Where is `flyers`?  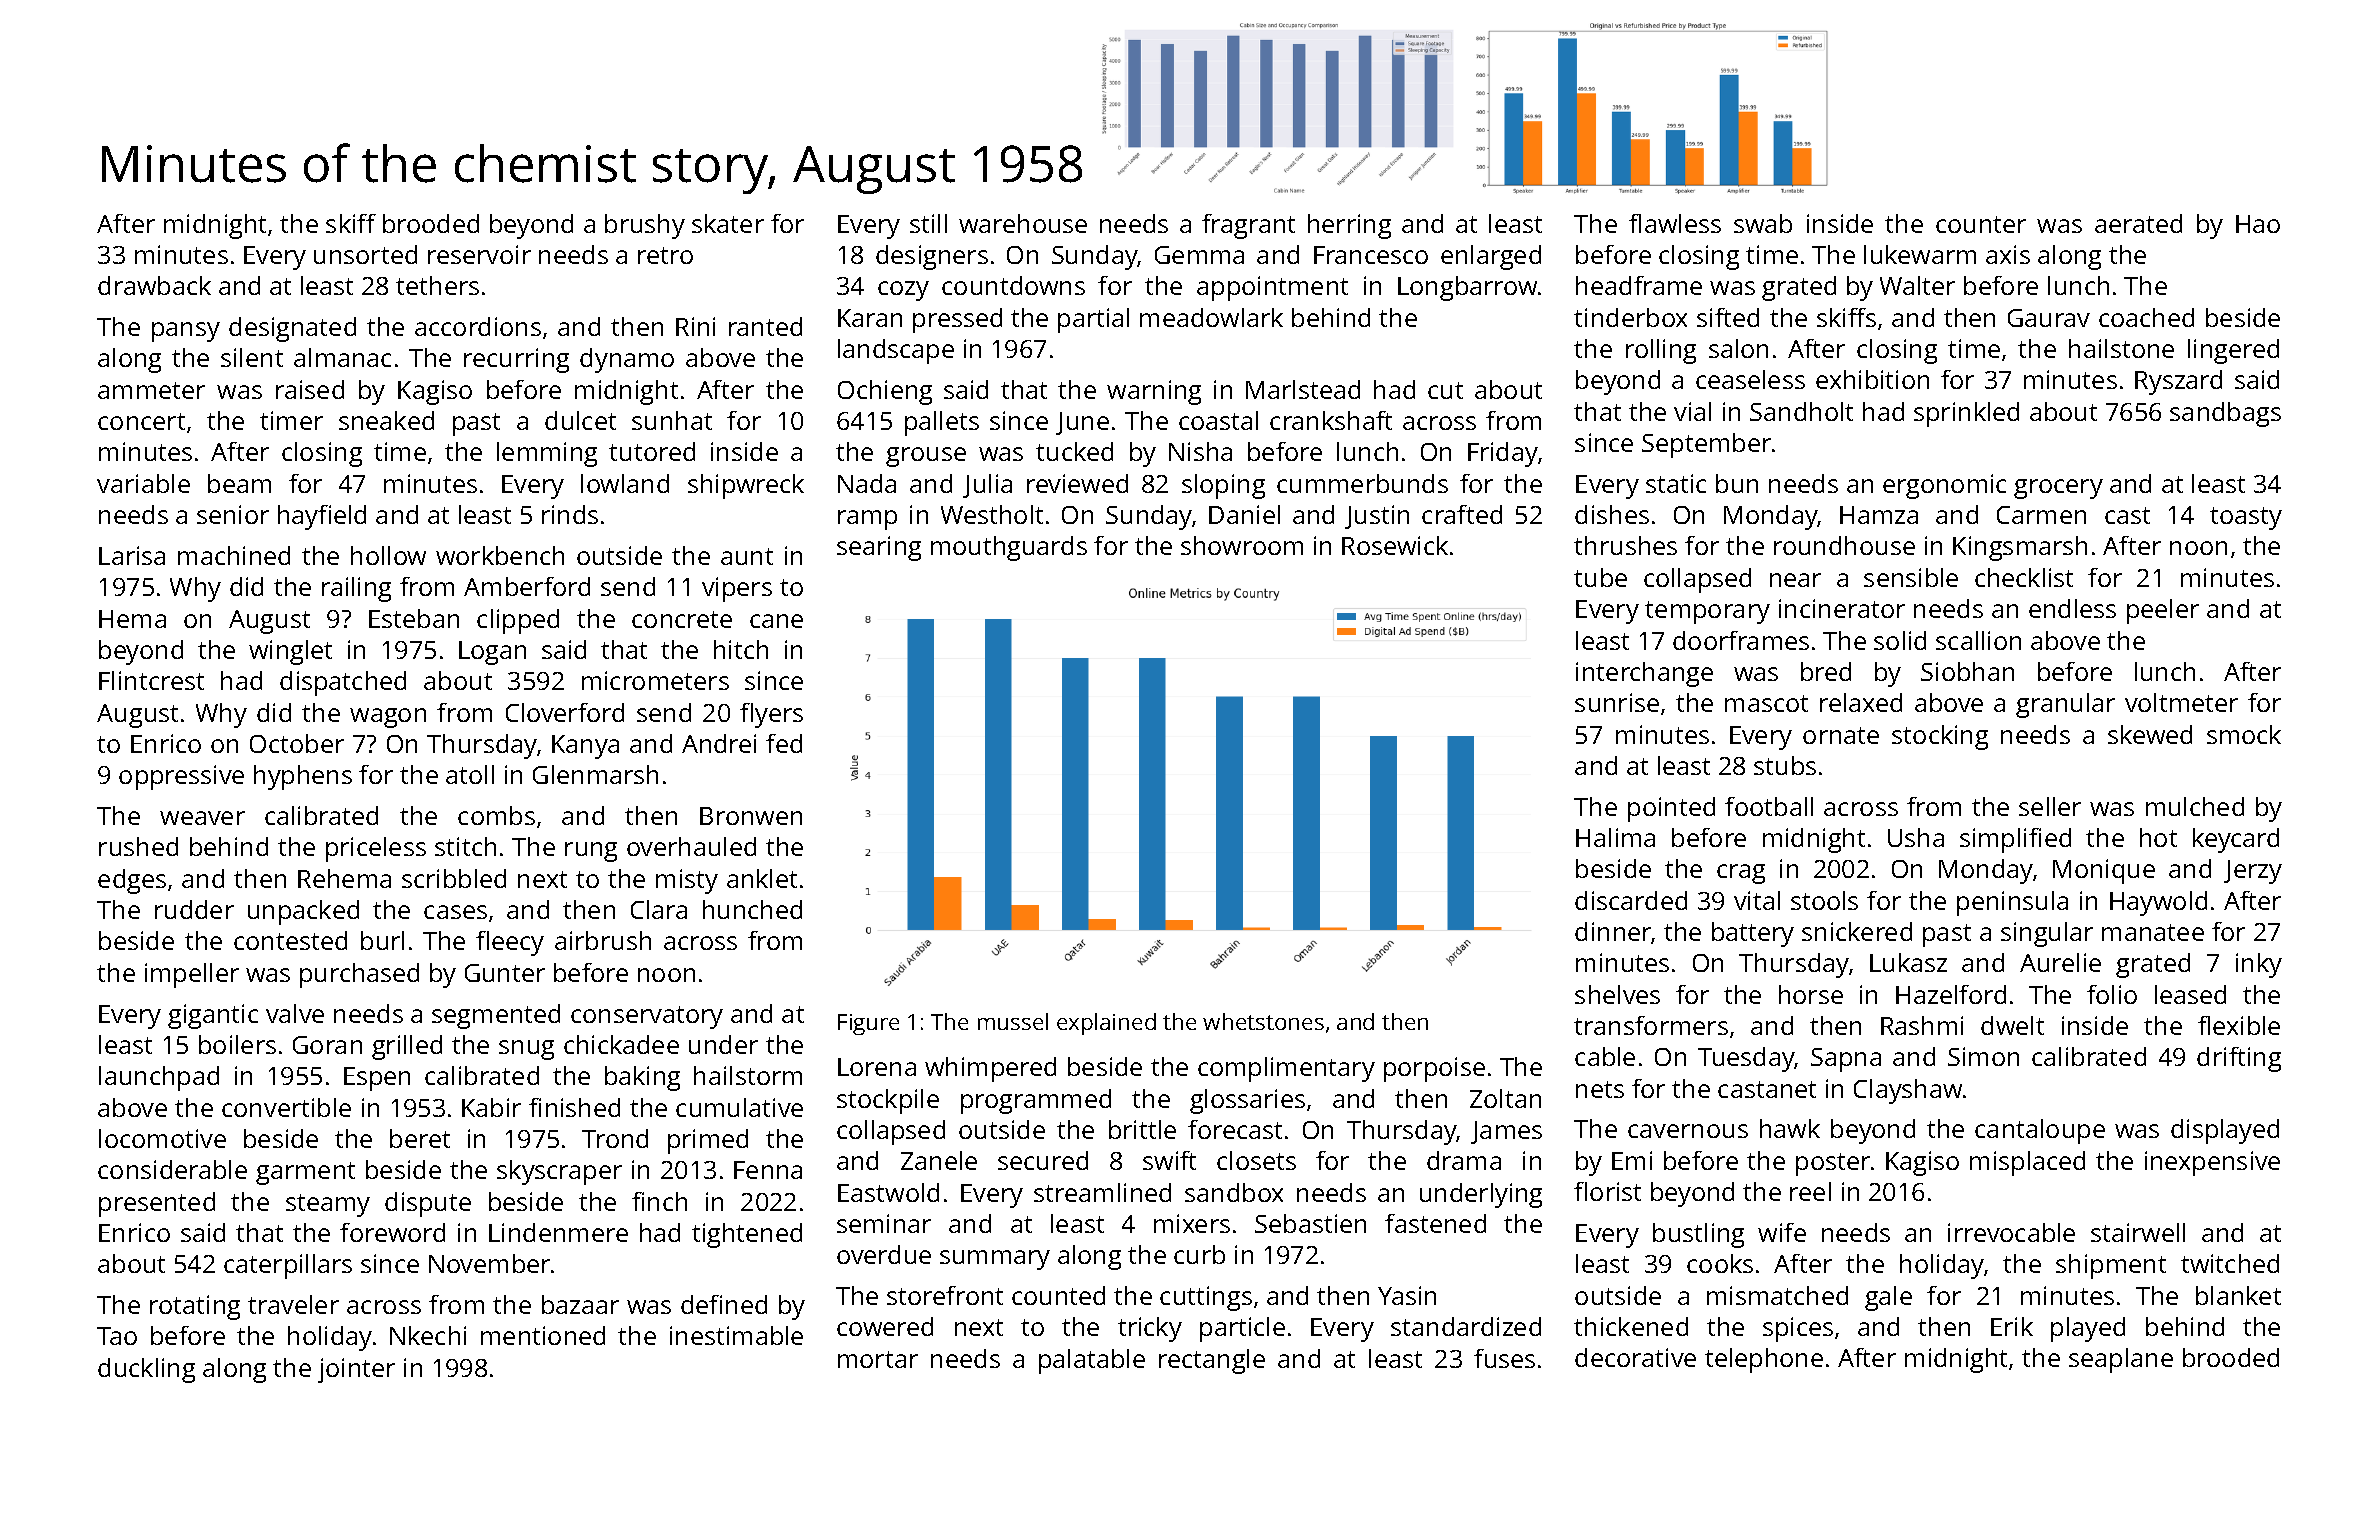 flyers is located at coordinates (771, 715).
